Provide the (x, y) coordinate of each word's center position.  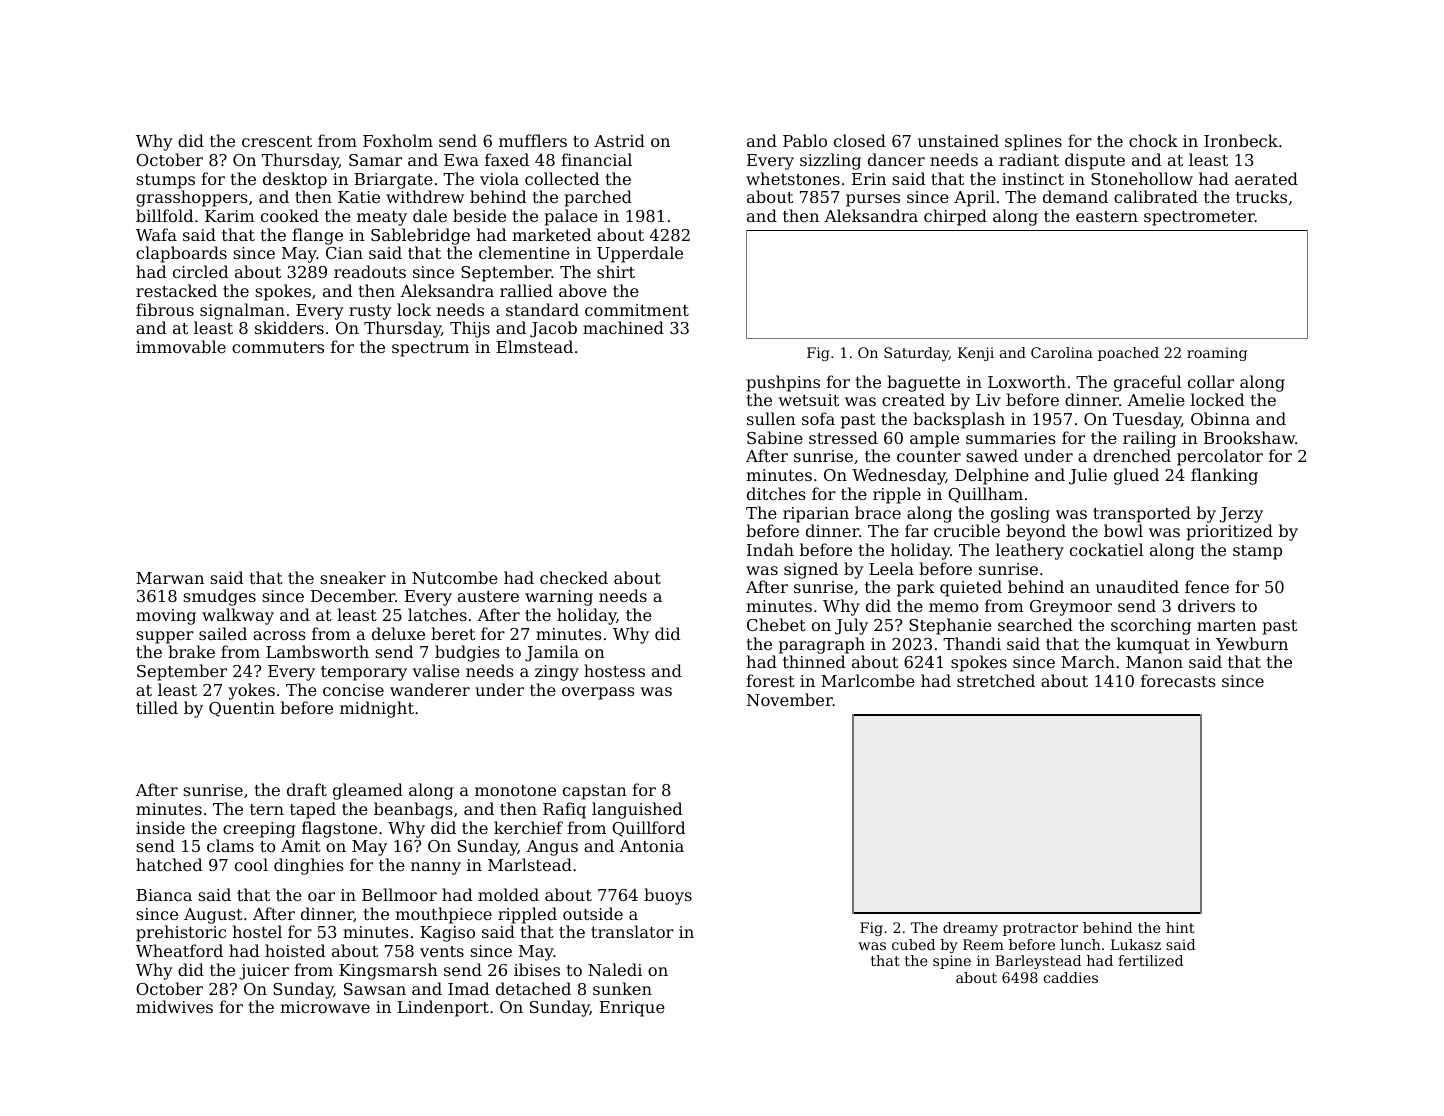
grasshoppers (192, 198)
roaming (1217, 354)
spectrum (430, 349)
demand (1075, 196)
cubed (913, 944)
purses (873, 200)
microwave (325, 1007)
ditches (776, 493)
